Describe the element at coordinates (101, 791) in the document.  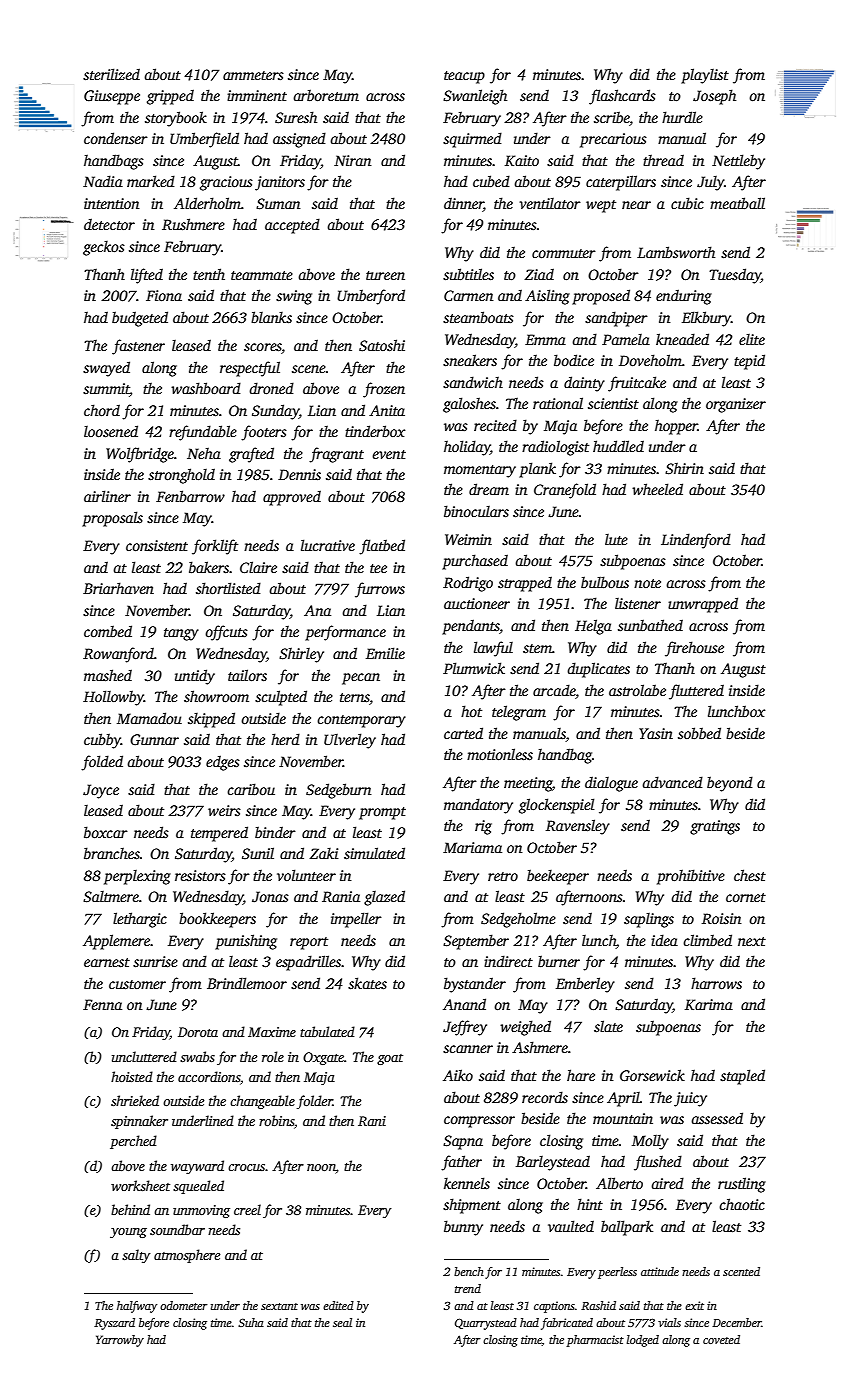
I see `Joyce` at that location.
